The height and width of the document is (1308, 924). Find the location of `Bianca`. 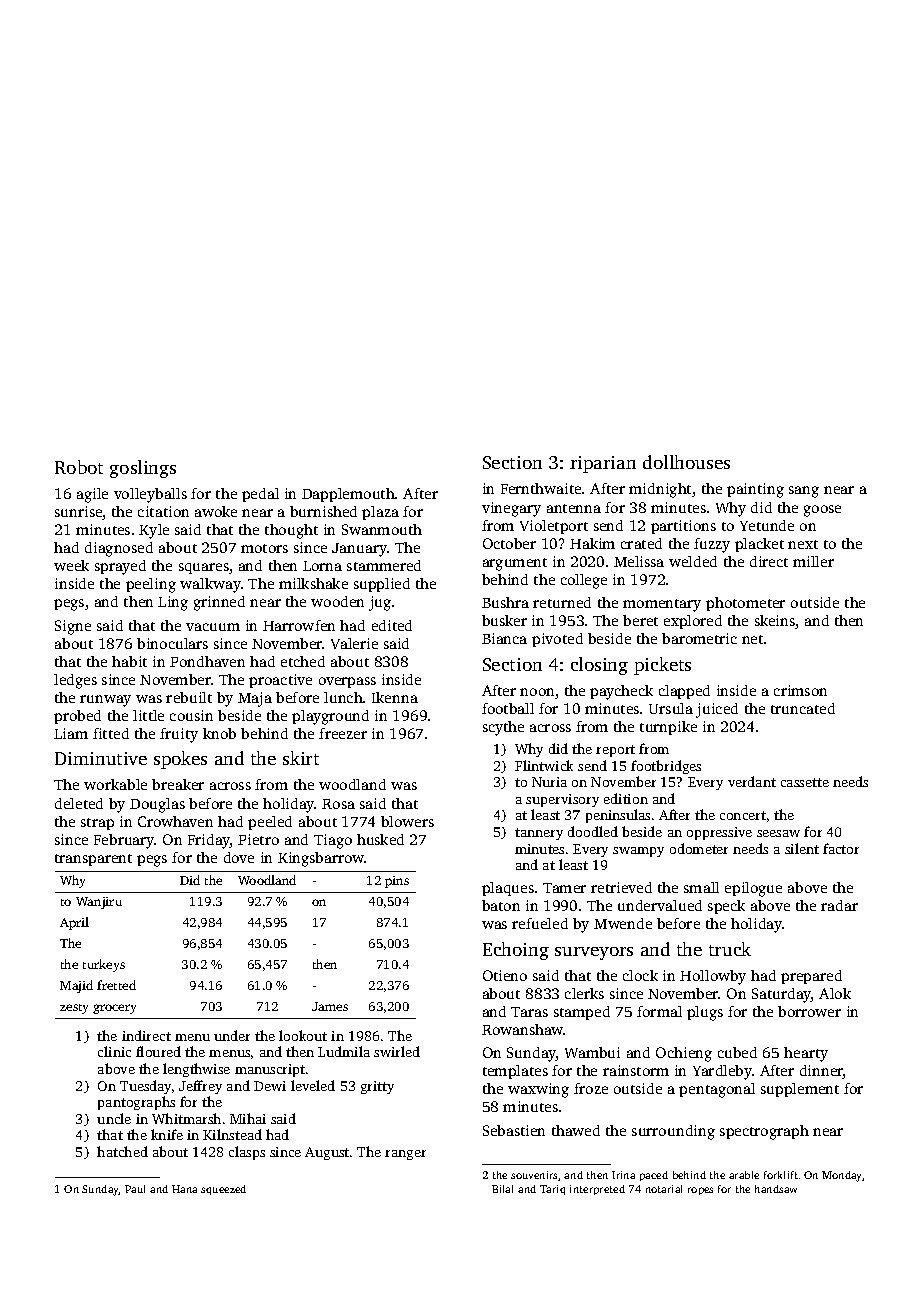

Bianca is located at coordinates (504, 638).
